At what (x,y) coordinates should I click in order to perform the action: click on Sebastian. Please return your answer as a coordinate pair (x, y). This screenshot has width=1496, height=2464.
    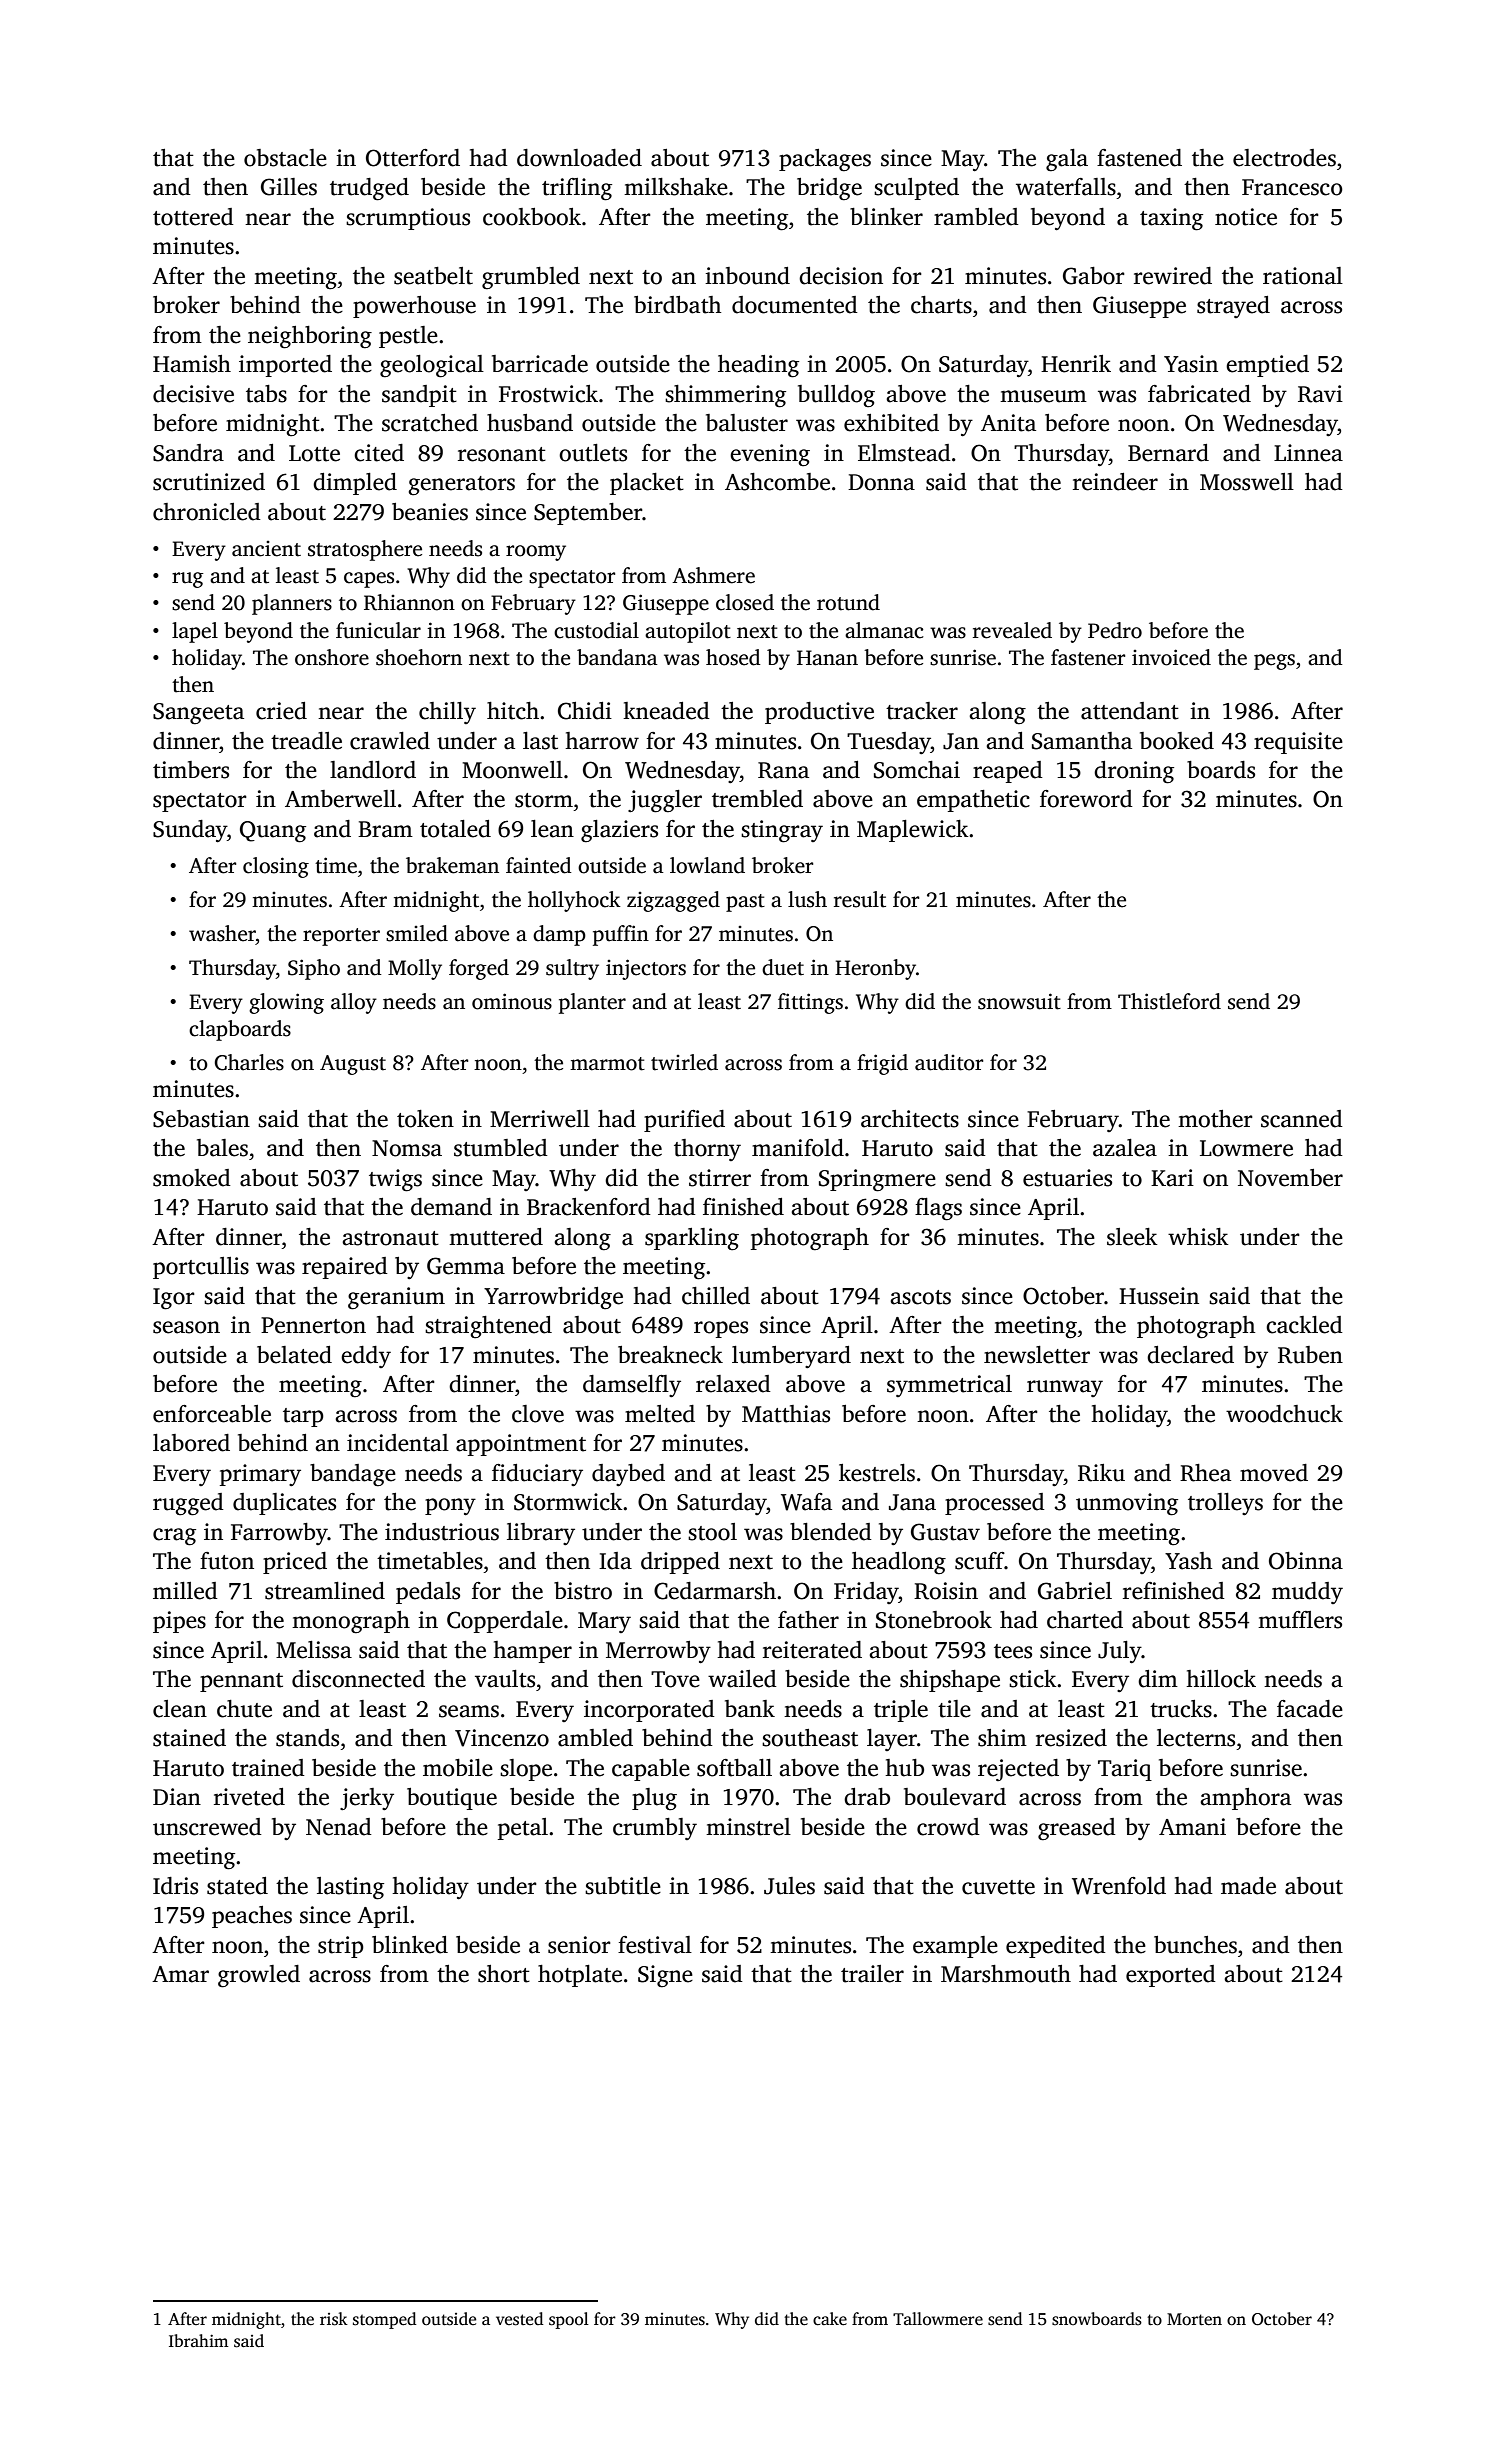
    Looking at the image, I should click on (201, 1119).
